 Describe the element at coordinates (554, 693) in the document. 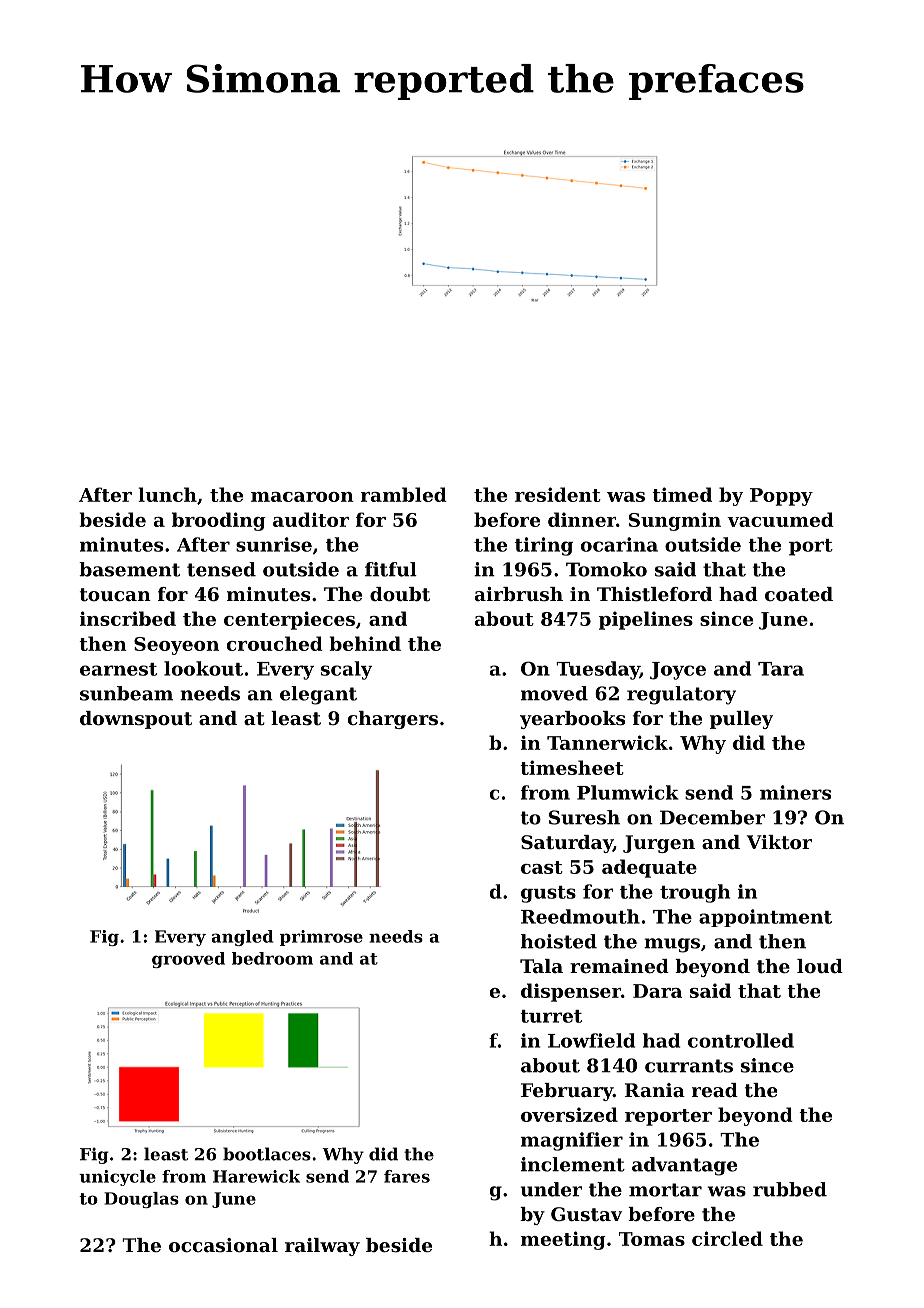

I see `moved` at that location.
